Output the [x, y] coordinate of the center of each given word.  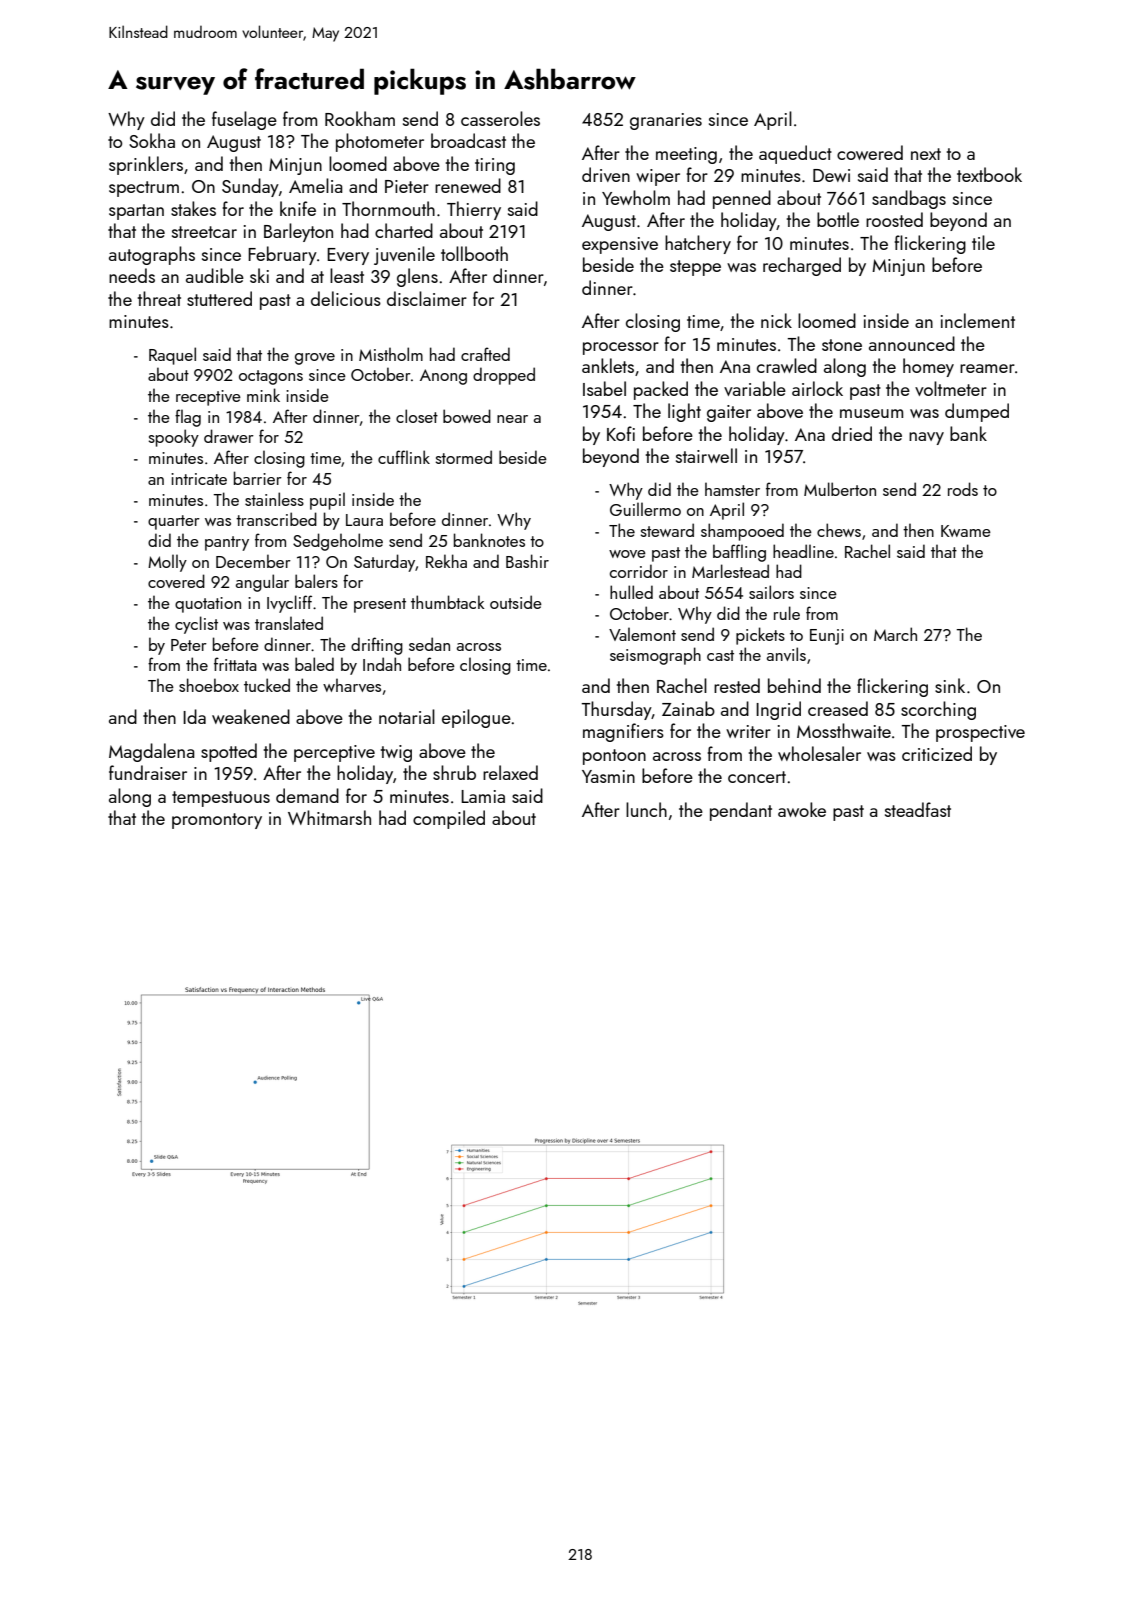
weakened [251, 716]
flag [188, 418]
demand [307, 795]
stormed [463, 457]
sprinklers [146, 165]
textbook [989, 174]
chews [839, 530]
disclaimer [427, 298]
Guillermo [645, 509]
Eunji [827, 637]
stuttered [219, 298]
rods [963, 489]
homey [928, 367]
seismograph [655, 656]
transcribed [276, 519]
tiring [495, 166]
